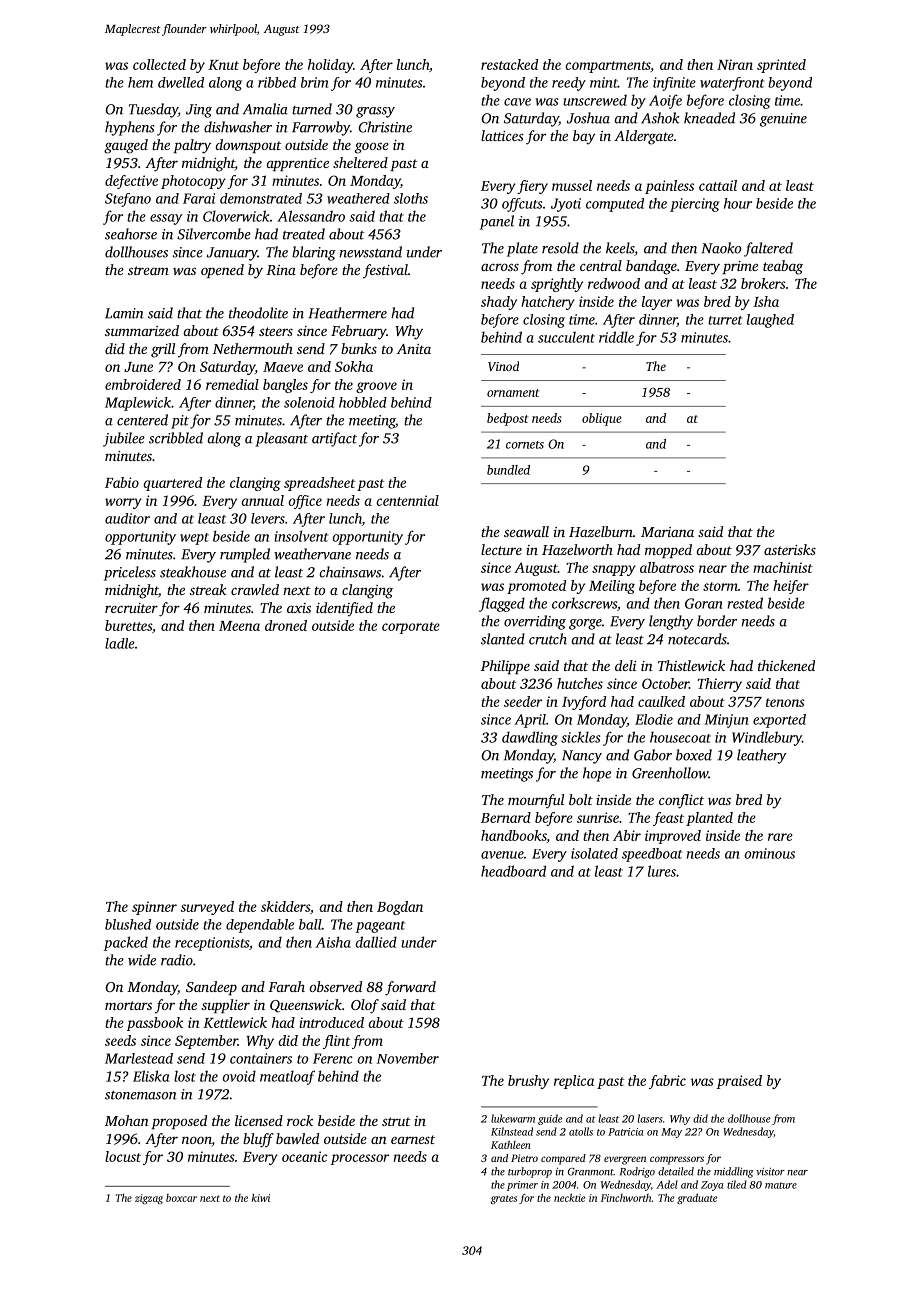 This screenshot has height=1308, width=924. What do you see at coordinates (283, 367) in the screenshot?
I see `Maeve` at bounding box center [283, 367].
